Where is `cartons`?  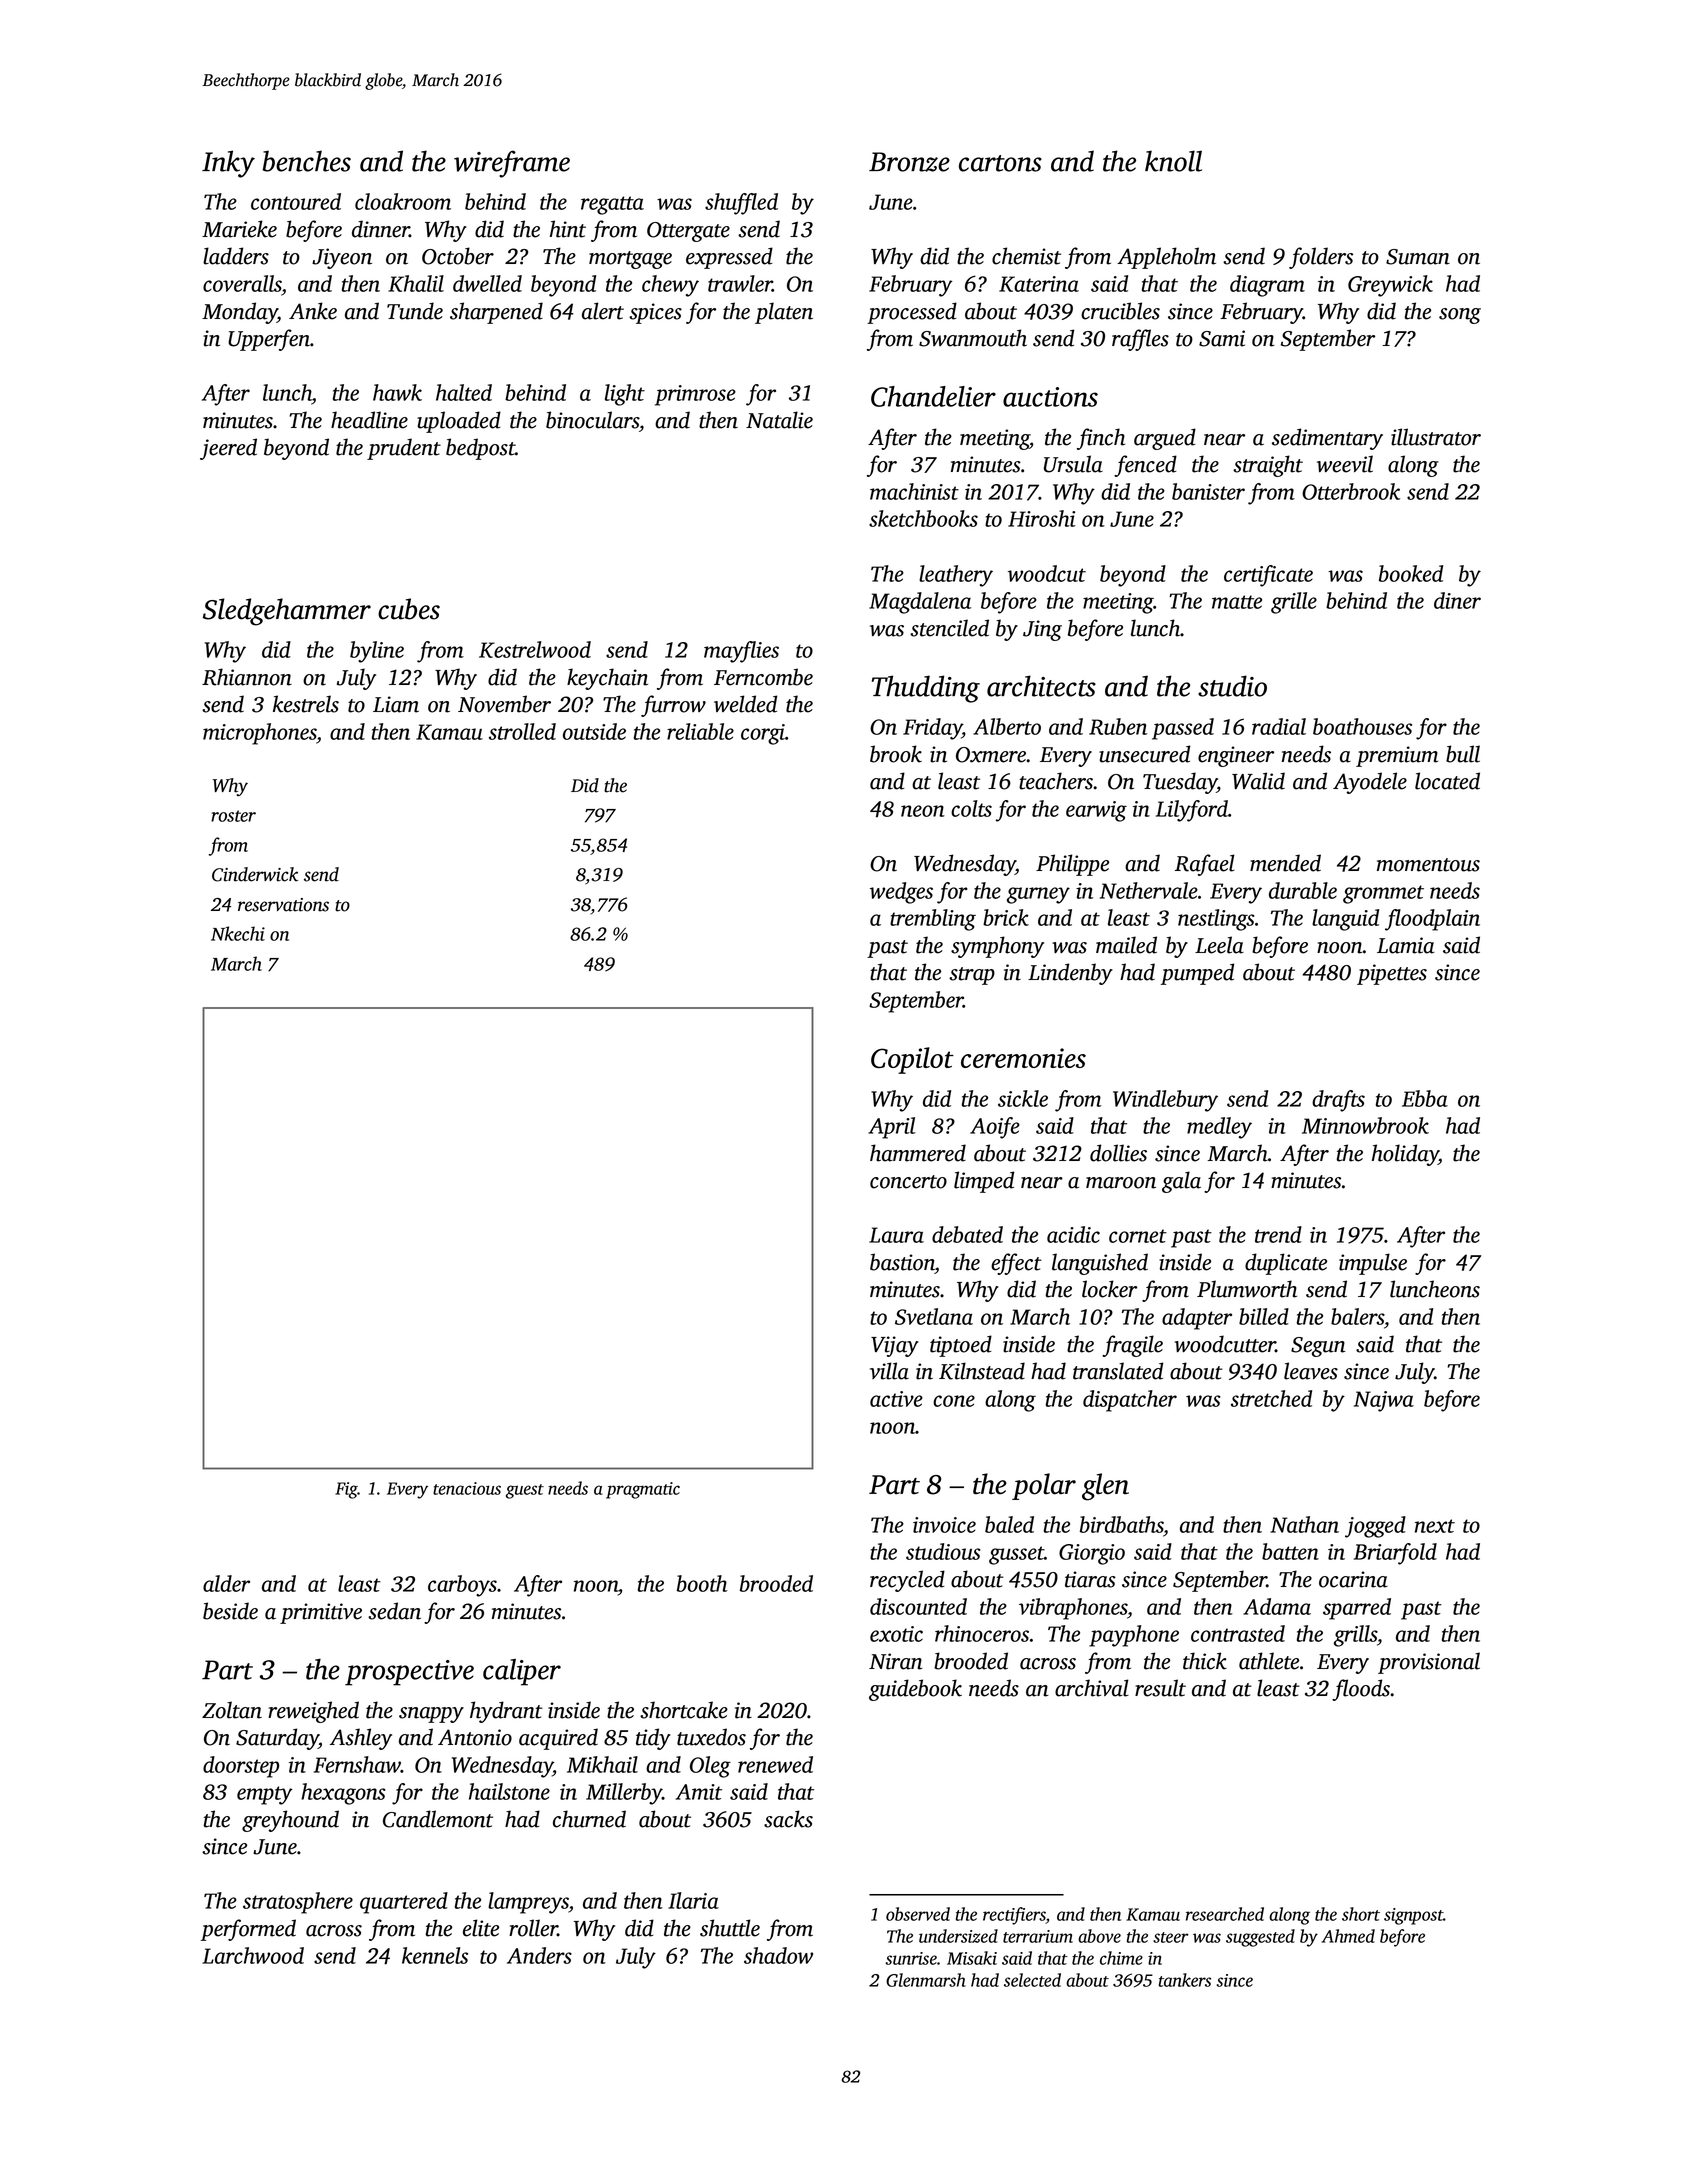 cartons is located at coordinates (1000, 163).
